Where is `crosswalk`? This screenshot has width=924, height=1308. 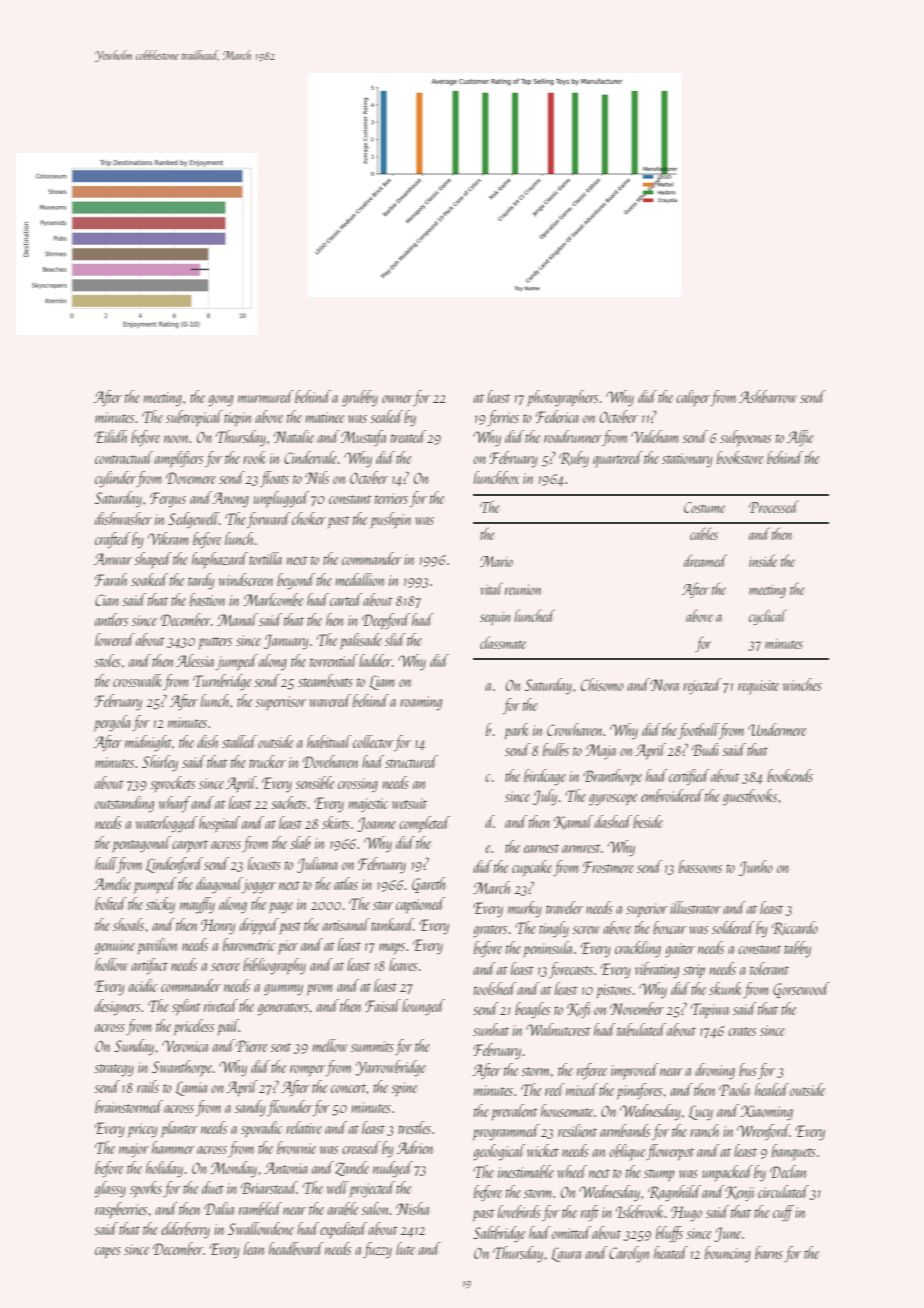
crosswalk is located at coordinates (137, 680).
